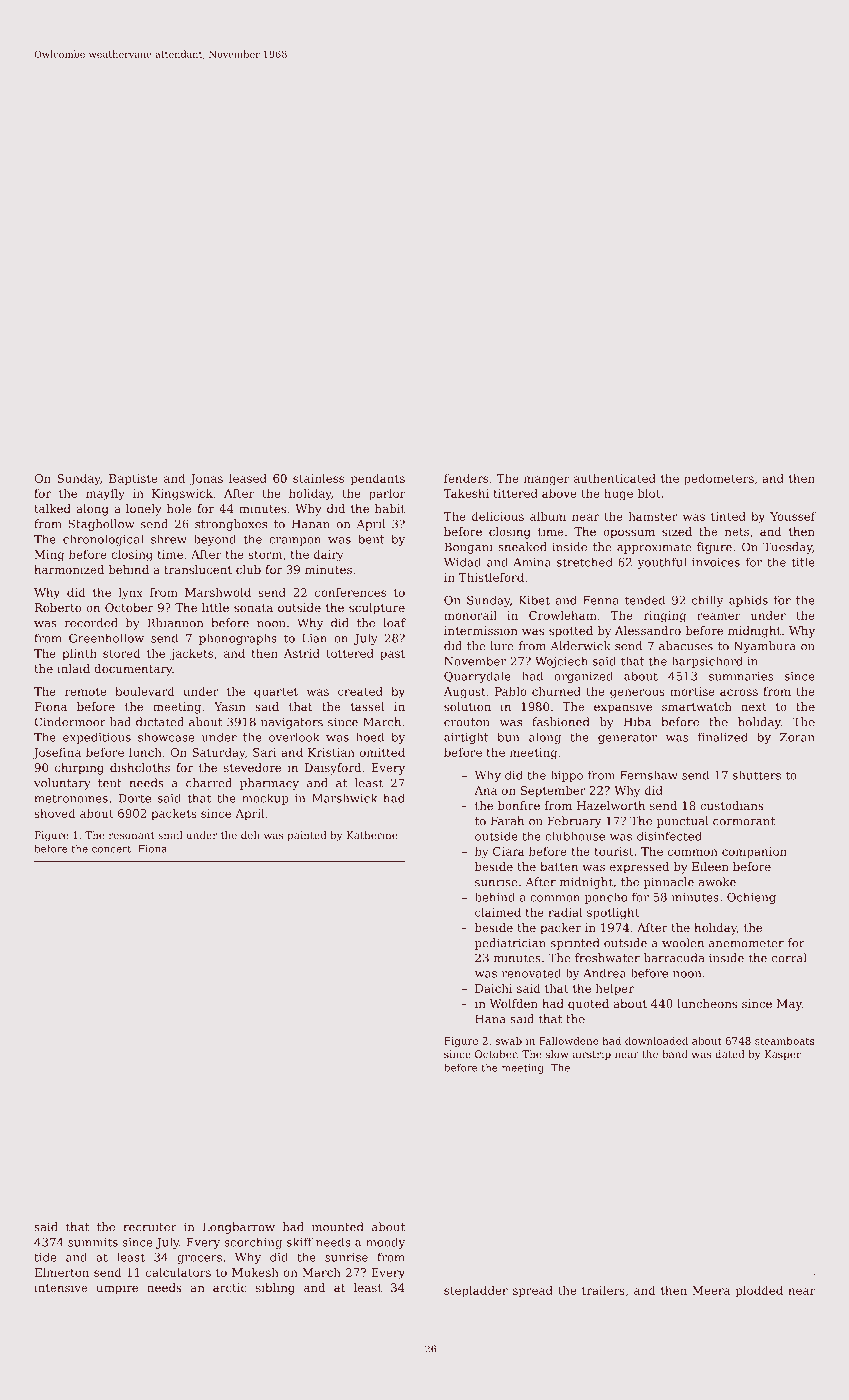 The height and width of the screenshot is (1400, 849). I want to click on stepladder, so click(476, 1291).
